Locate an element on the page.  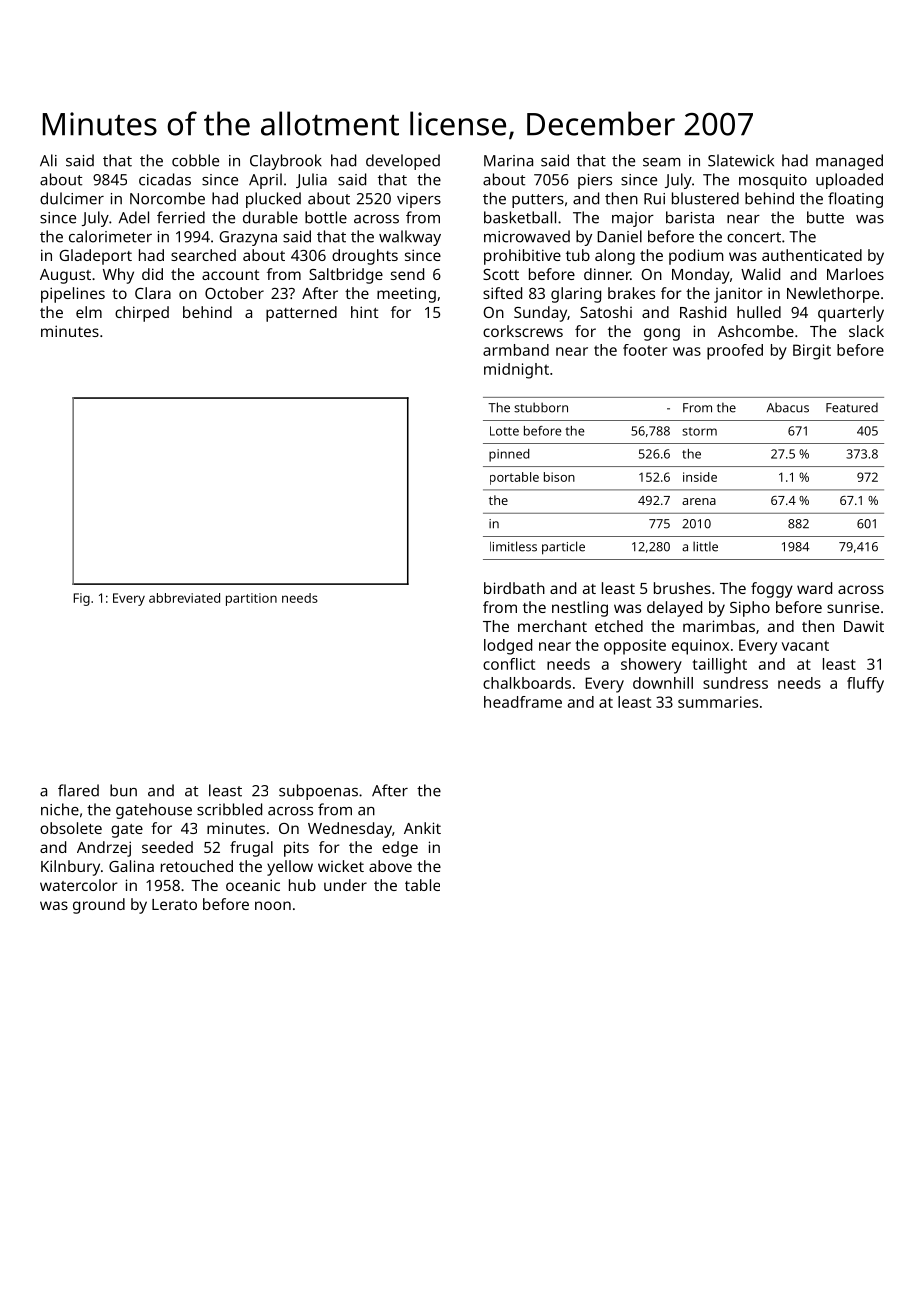
flared is located at coordinates (78, 790).
